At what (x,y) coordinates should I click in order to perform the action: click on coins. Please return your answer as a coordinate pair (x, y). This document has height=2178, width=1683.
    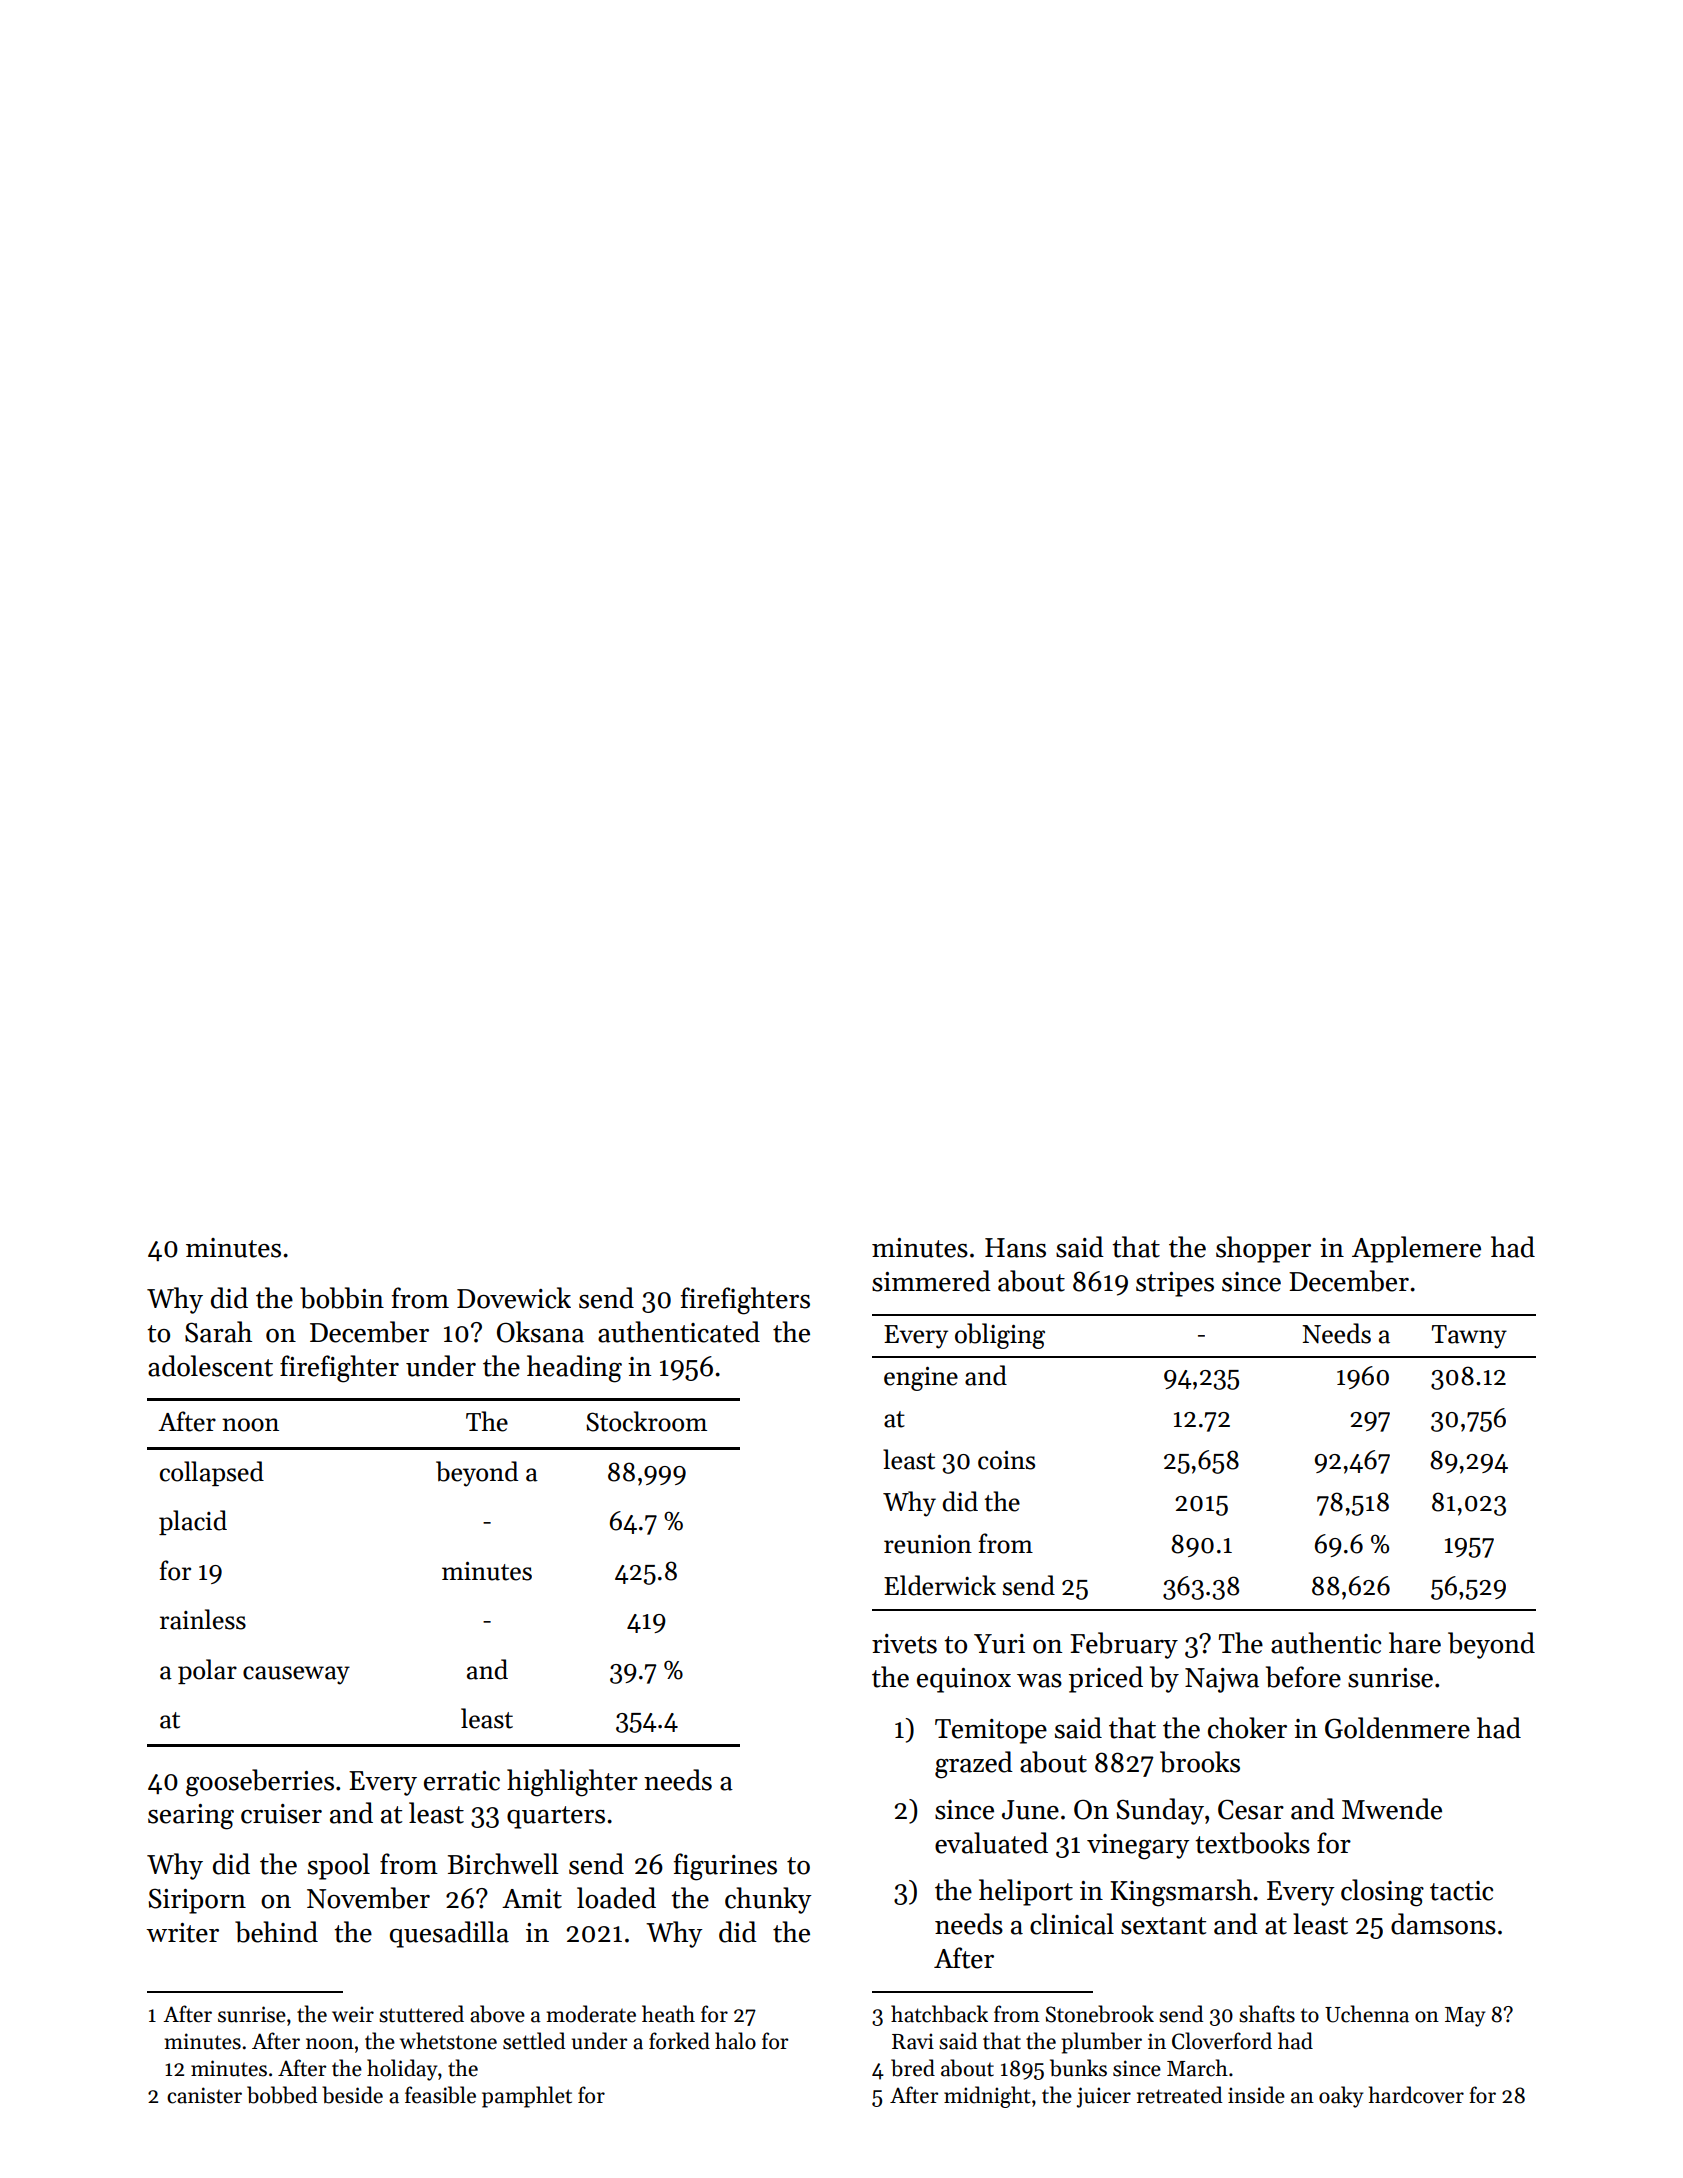
    Looking at the image, I should click on (1006, 1460).
